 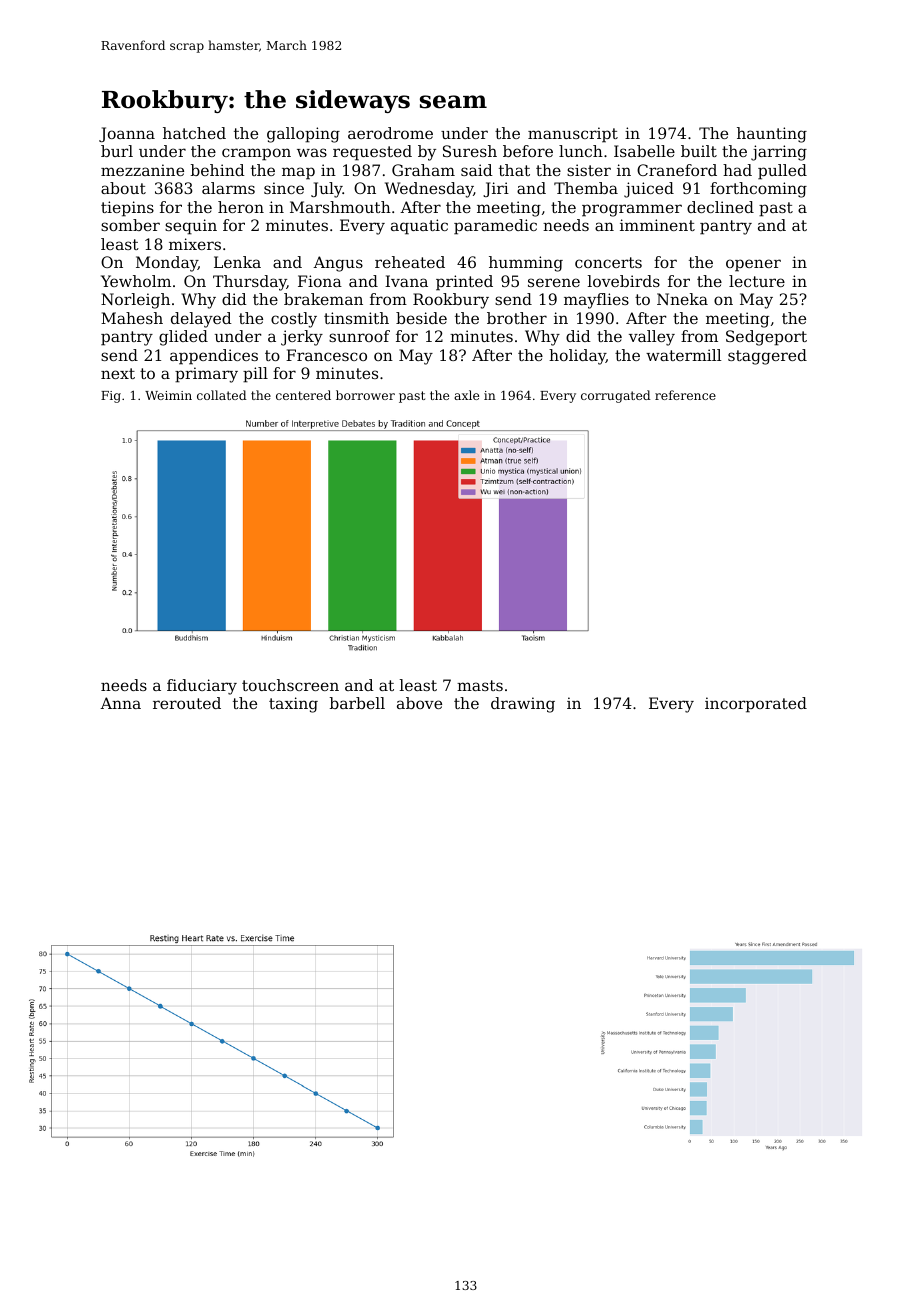 I want to click on touchscreen, so click(x=290, y=685).
